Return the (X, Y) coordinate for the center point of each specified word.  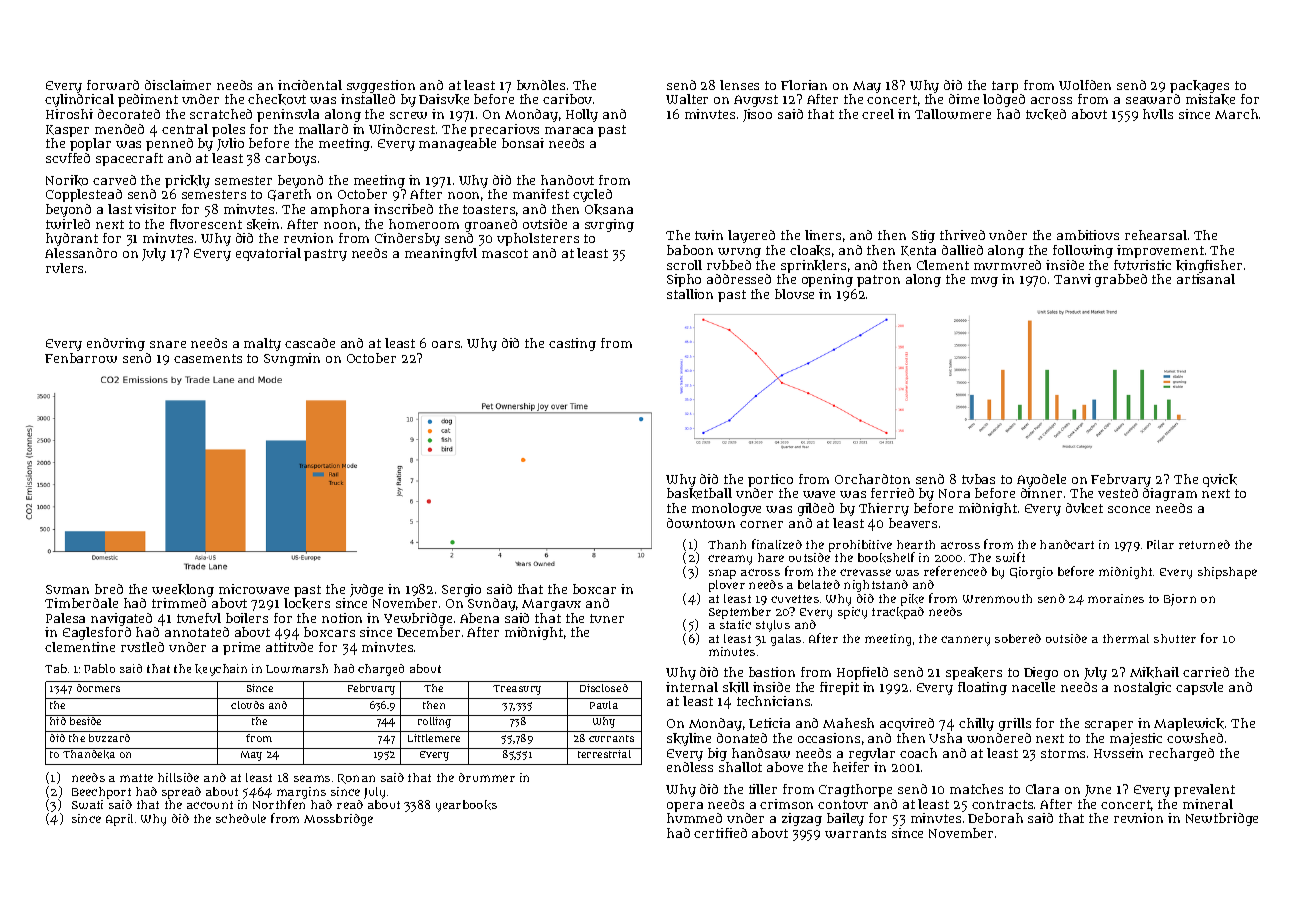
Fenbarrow (81, 358)
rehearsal (1156, 235)
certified (720, 833)
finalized (777, 544)
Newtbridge (1222, 819)
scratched (221, 114)
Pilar (1160, 544)
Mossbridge (338, 820)
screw (408, 115)
